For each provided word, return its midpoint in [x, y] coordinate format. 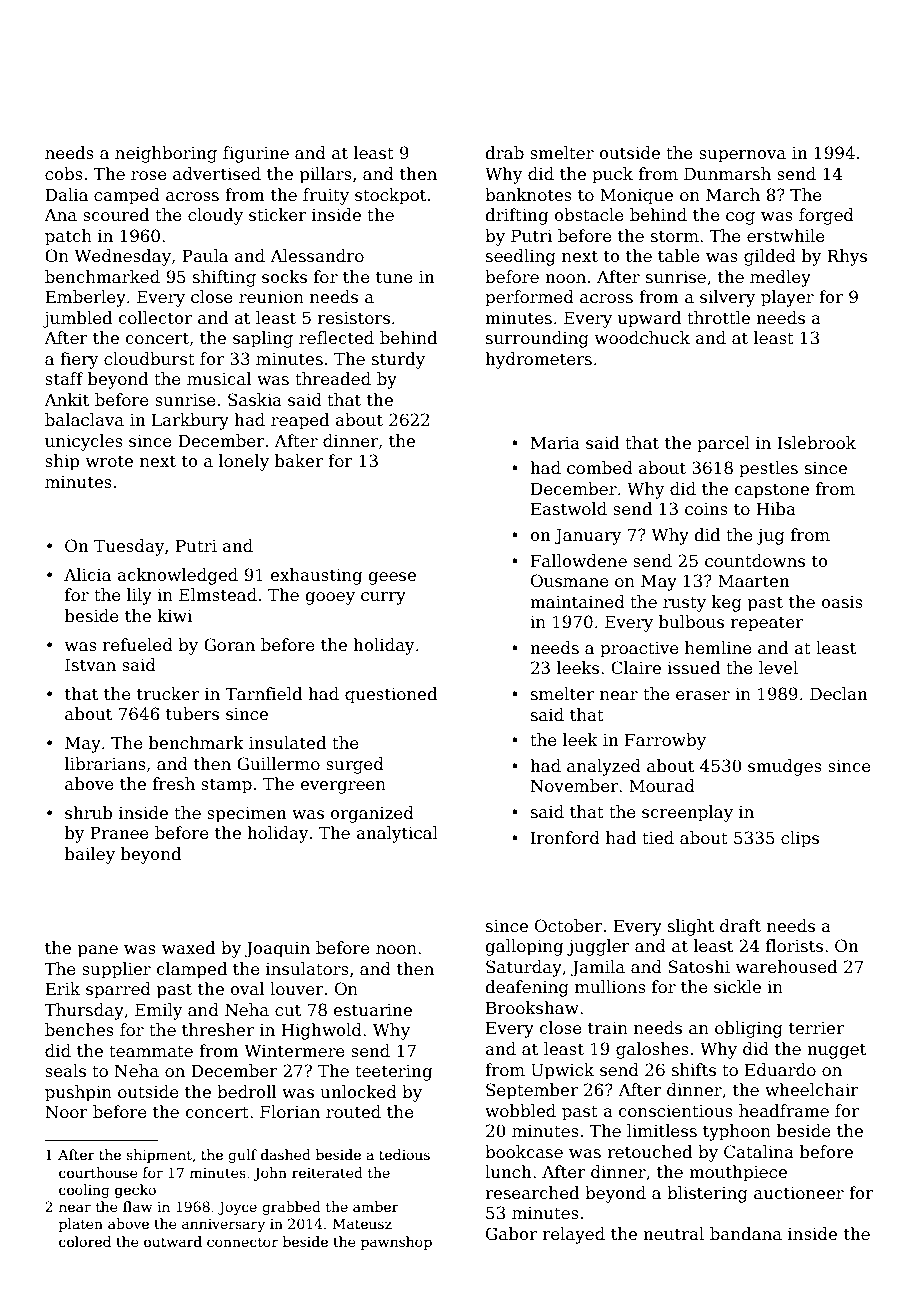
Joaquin [277, 949]
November [574, 786]
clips [800, 839]
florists [794, 946]
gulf [242, 1156]
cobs [64, 174]
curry [383, 598]
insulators [307, 969]
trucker [168, 694]
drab [505, 153]
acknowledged [178, 576]
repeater [767, 624]
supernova [742, 156]
